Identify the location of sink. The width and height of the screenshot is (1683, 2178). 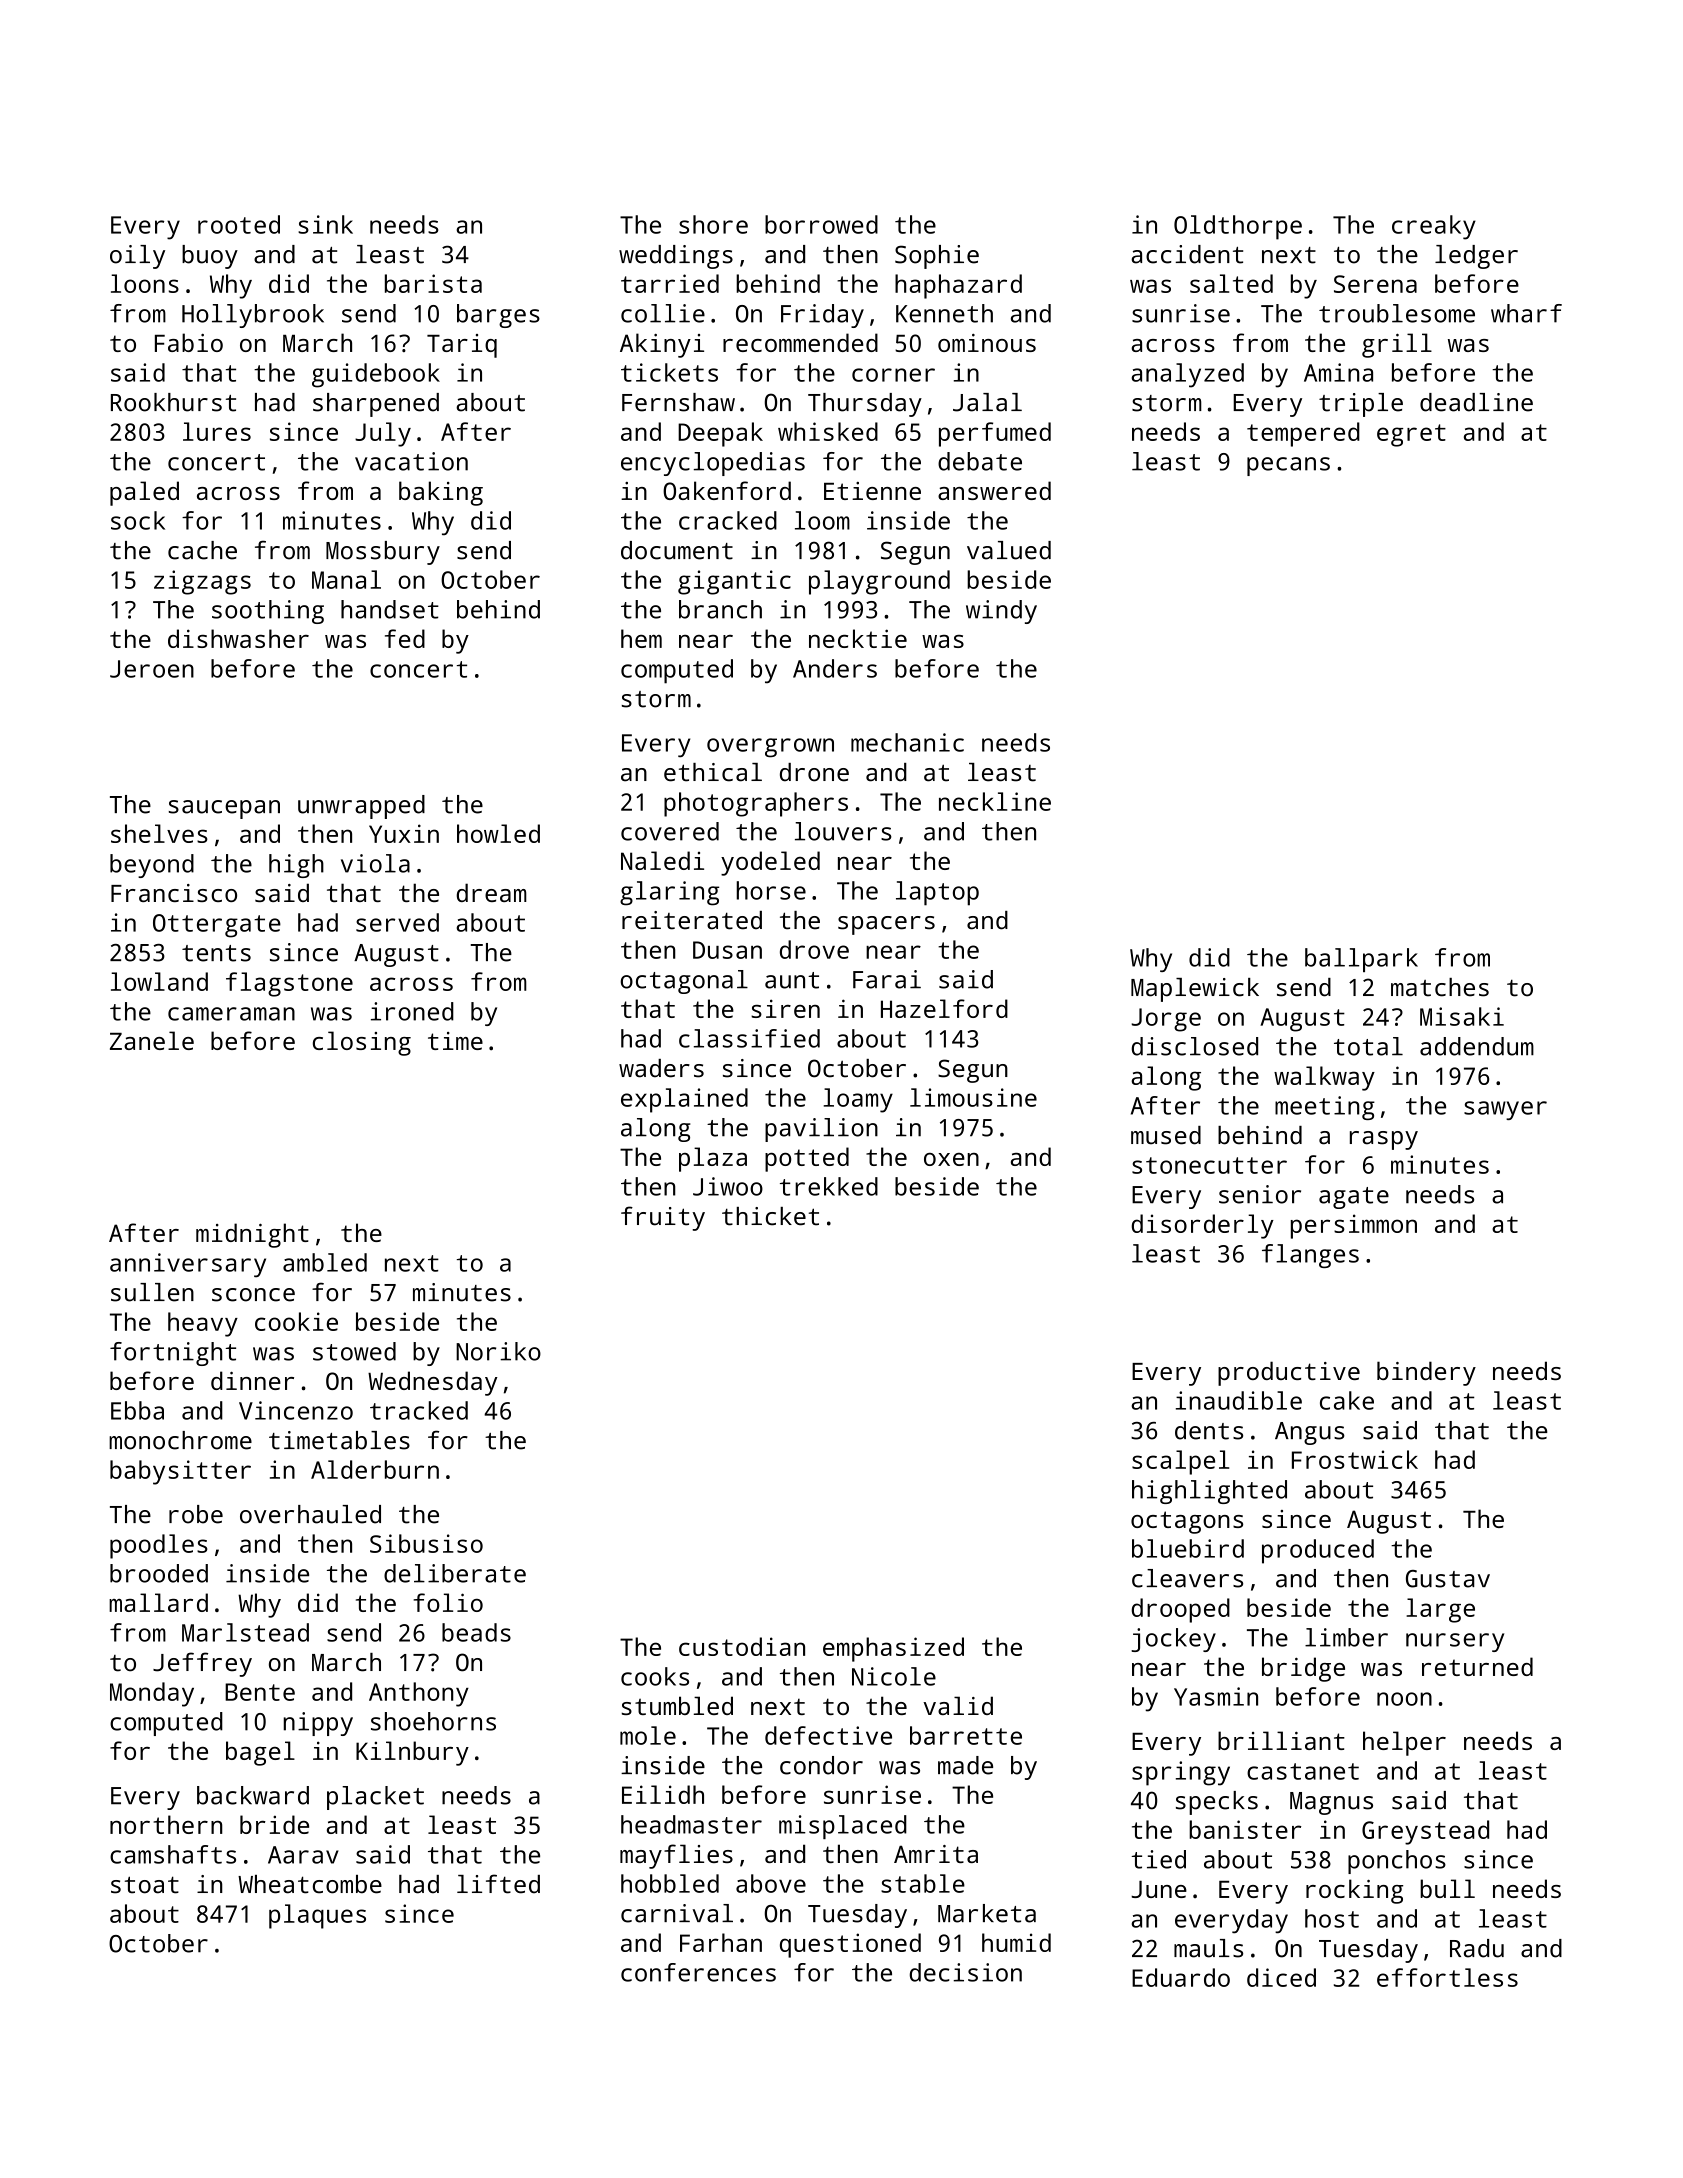
(325, 224).
